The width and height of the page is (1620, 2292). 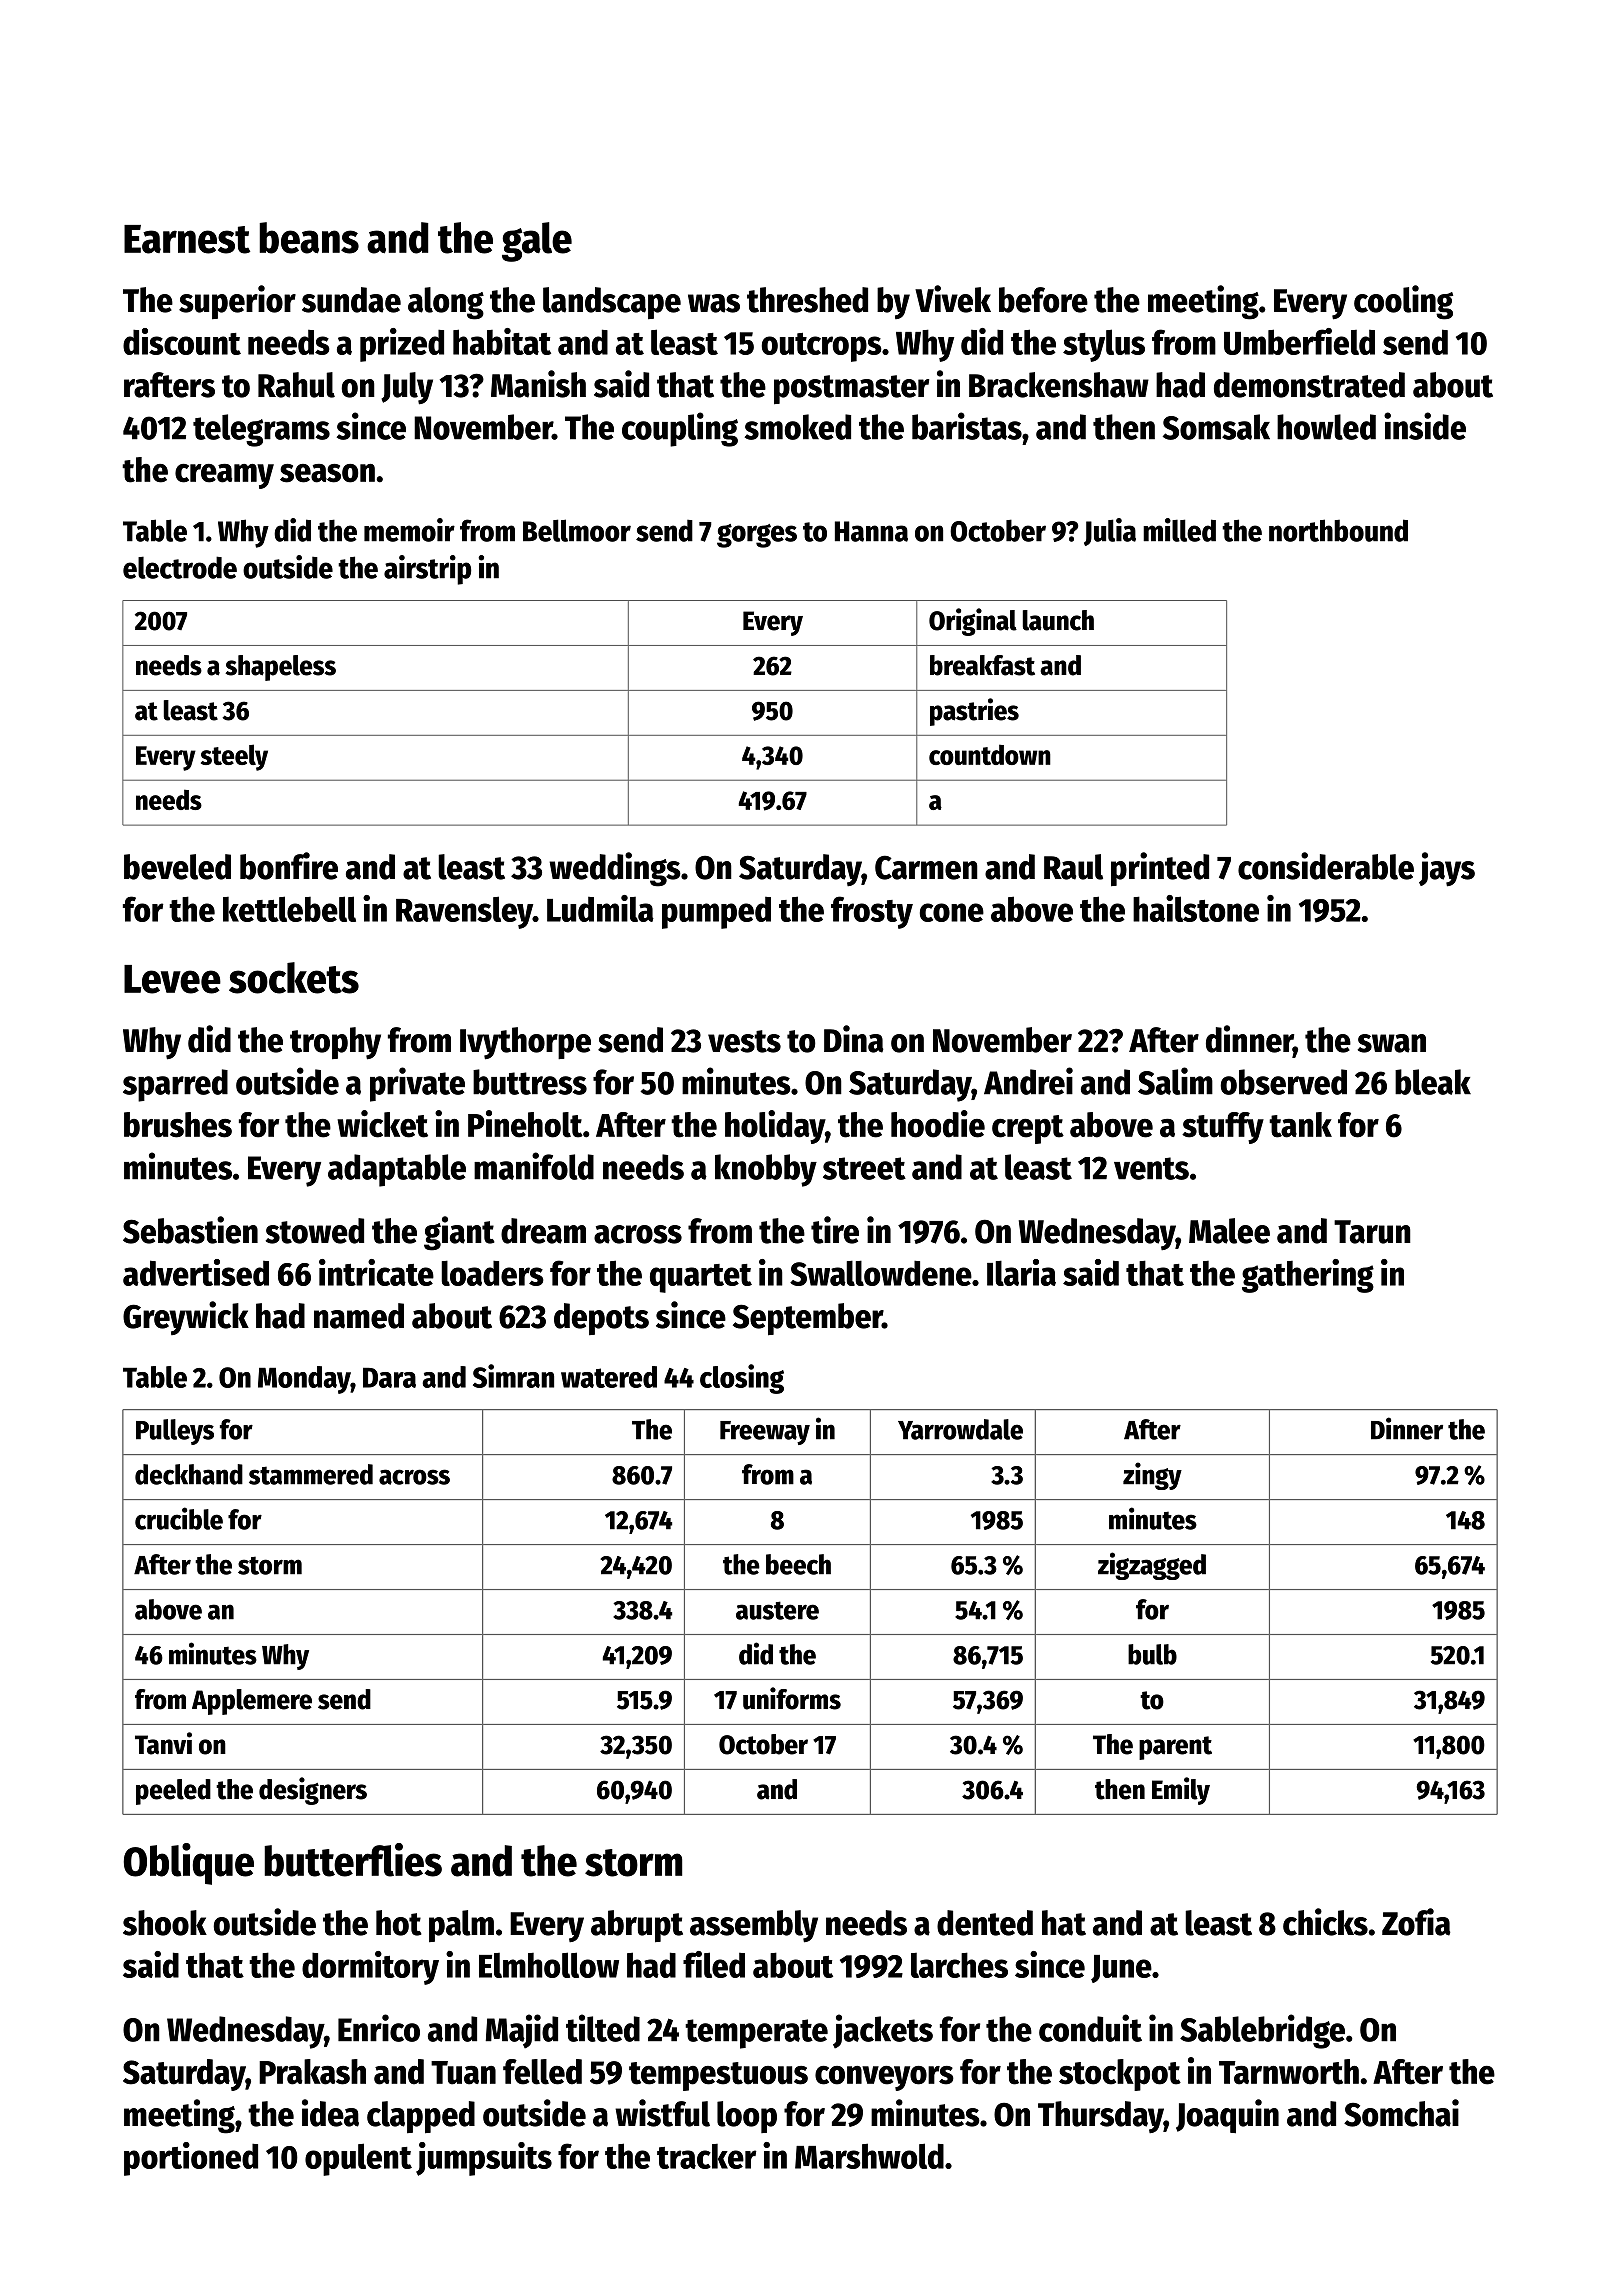 I want to click on cooling, so click(x=1403, y=302).
